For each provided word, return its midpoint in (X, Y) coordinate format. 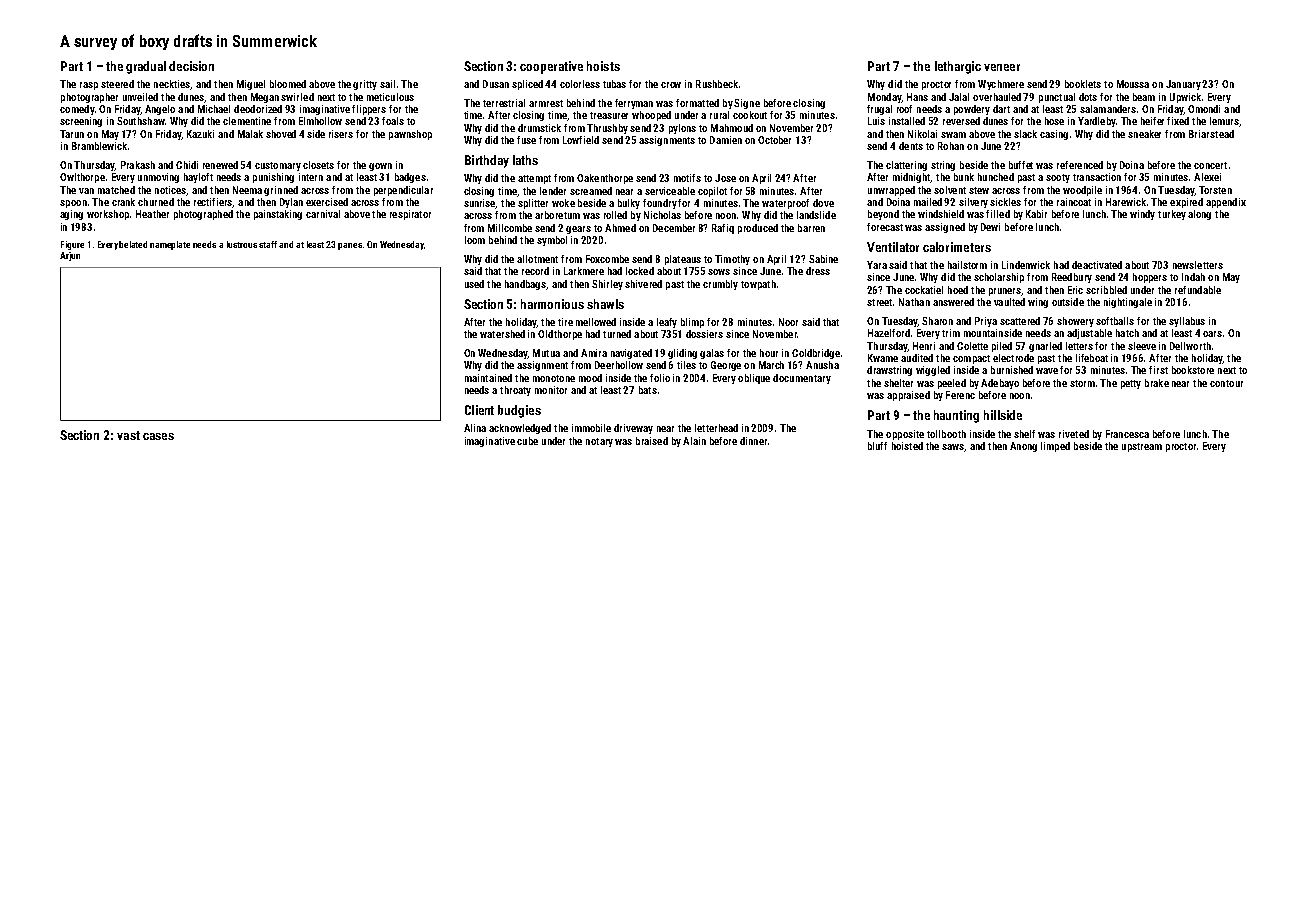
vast (128, 435)
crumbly (720, 285)
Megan (265, 98)
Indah (1193, 277)
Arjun (70, 256)
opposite (905, 435)
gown (380, 167)
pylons (682, 129)
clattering (906, 166)
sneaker (1144, 134)
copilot (712, 192)
